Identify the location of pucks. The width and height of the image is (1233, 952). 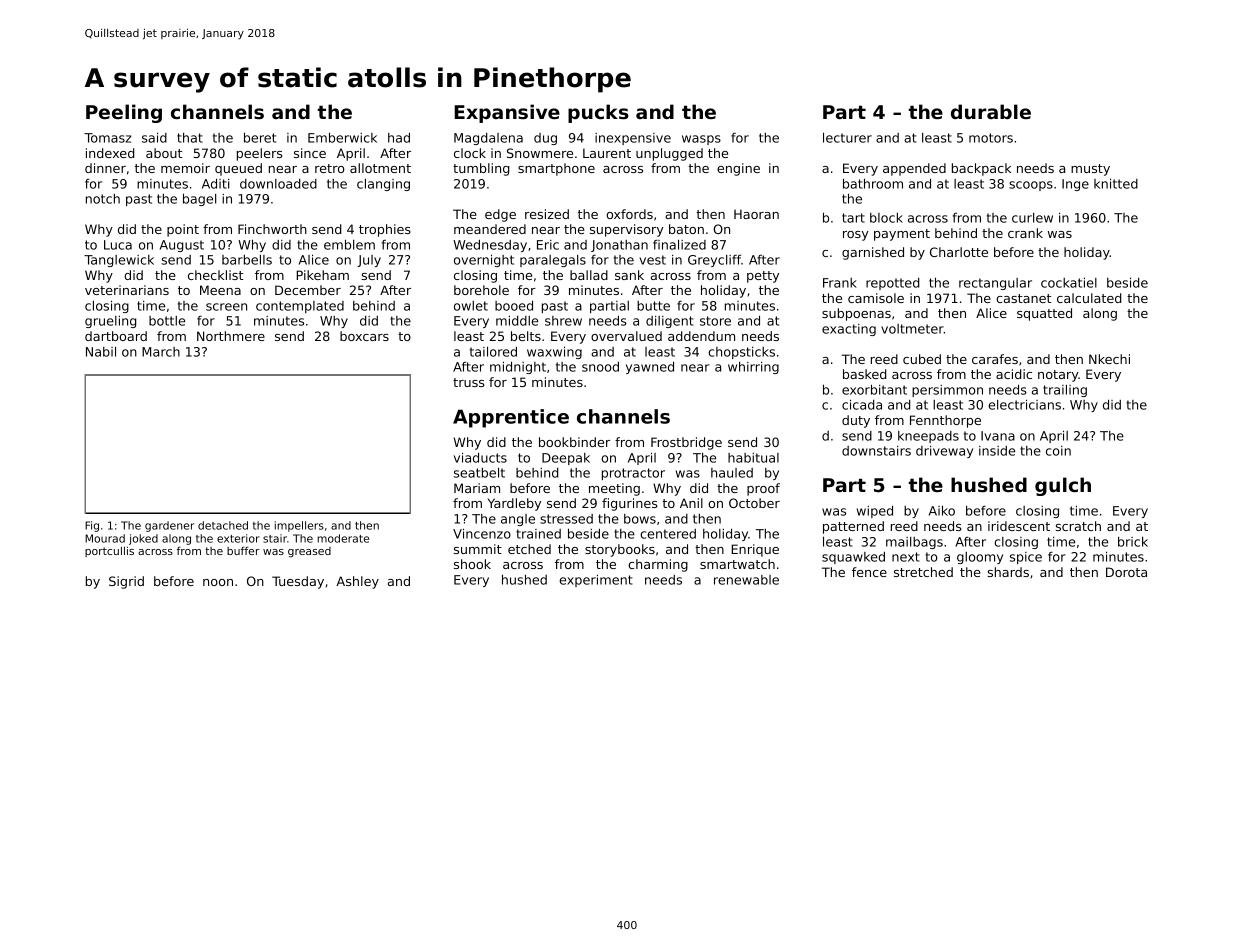
(598, 113).
